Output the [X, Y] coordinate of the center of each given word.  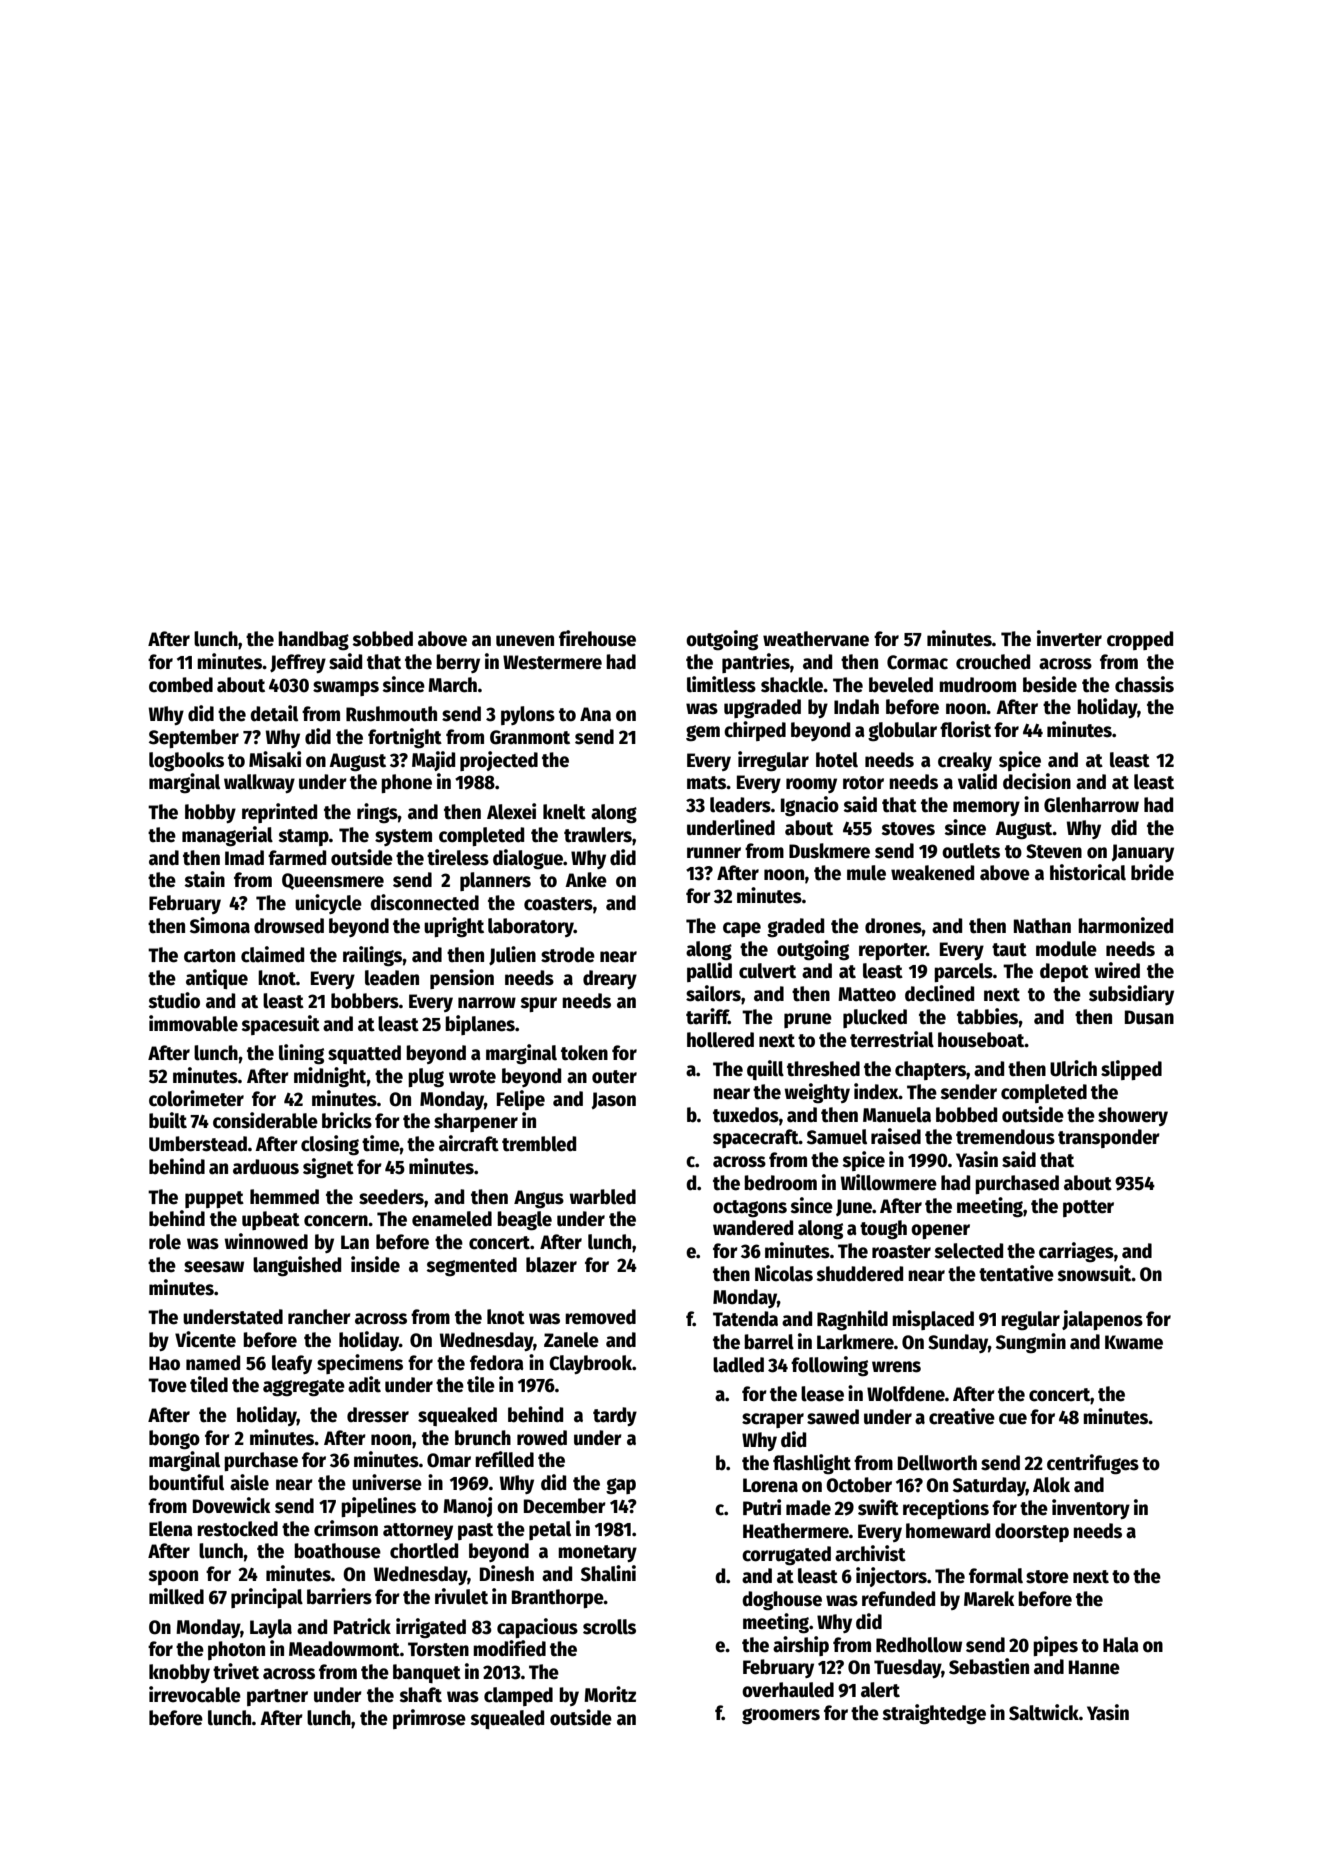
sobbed [382, 639]
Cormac [917, 662]
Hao [164, 1363]
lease [822, 1394]
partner [277, 1697]
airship [801, 1646]
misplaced [933, 1320]
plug [426, 1078]
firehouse [597, 638]
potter [1088, 1208]
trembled [539, 1144]
